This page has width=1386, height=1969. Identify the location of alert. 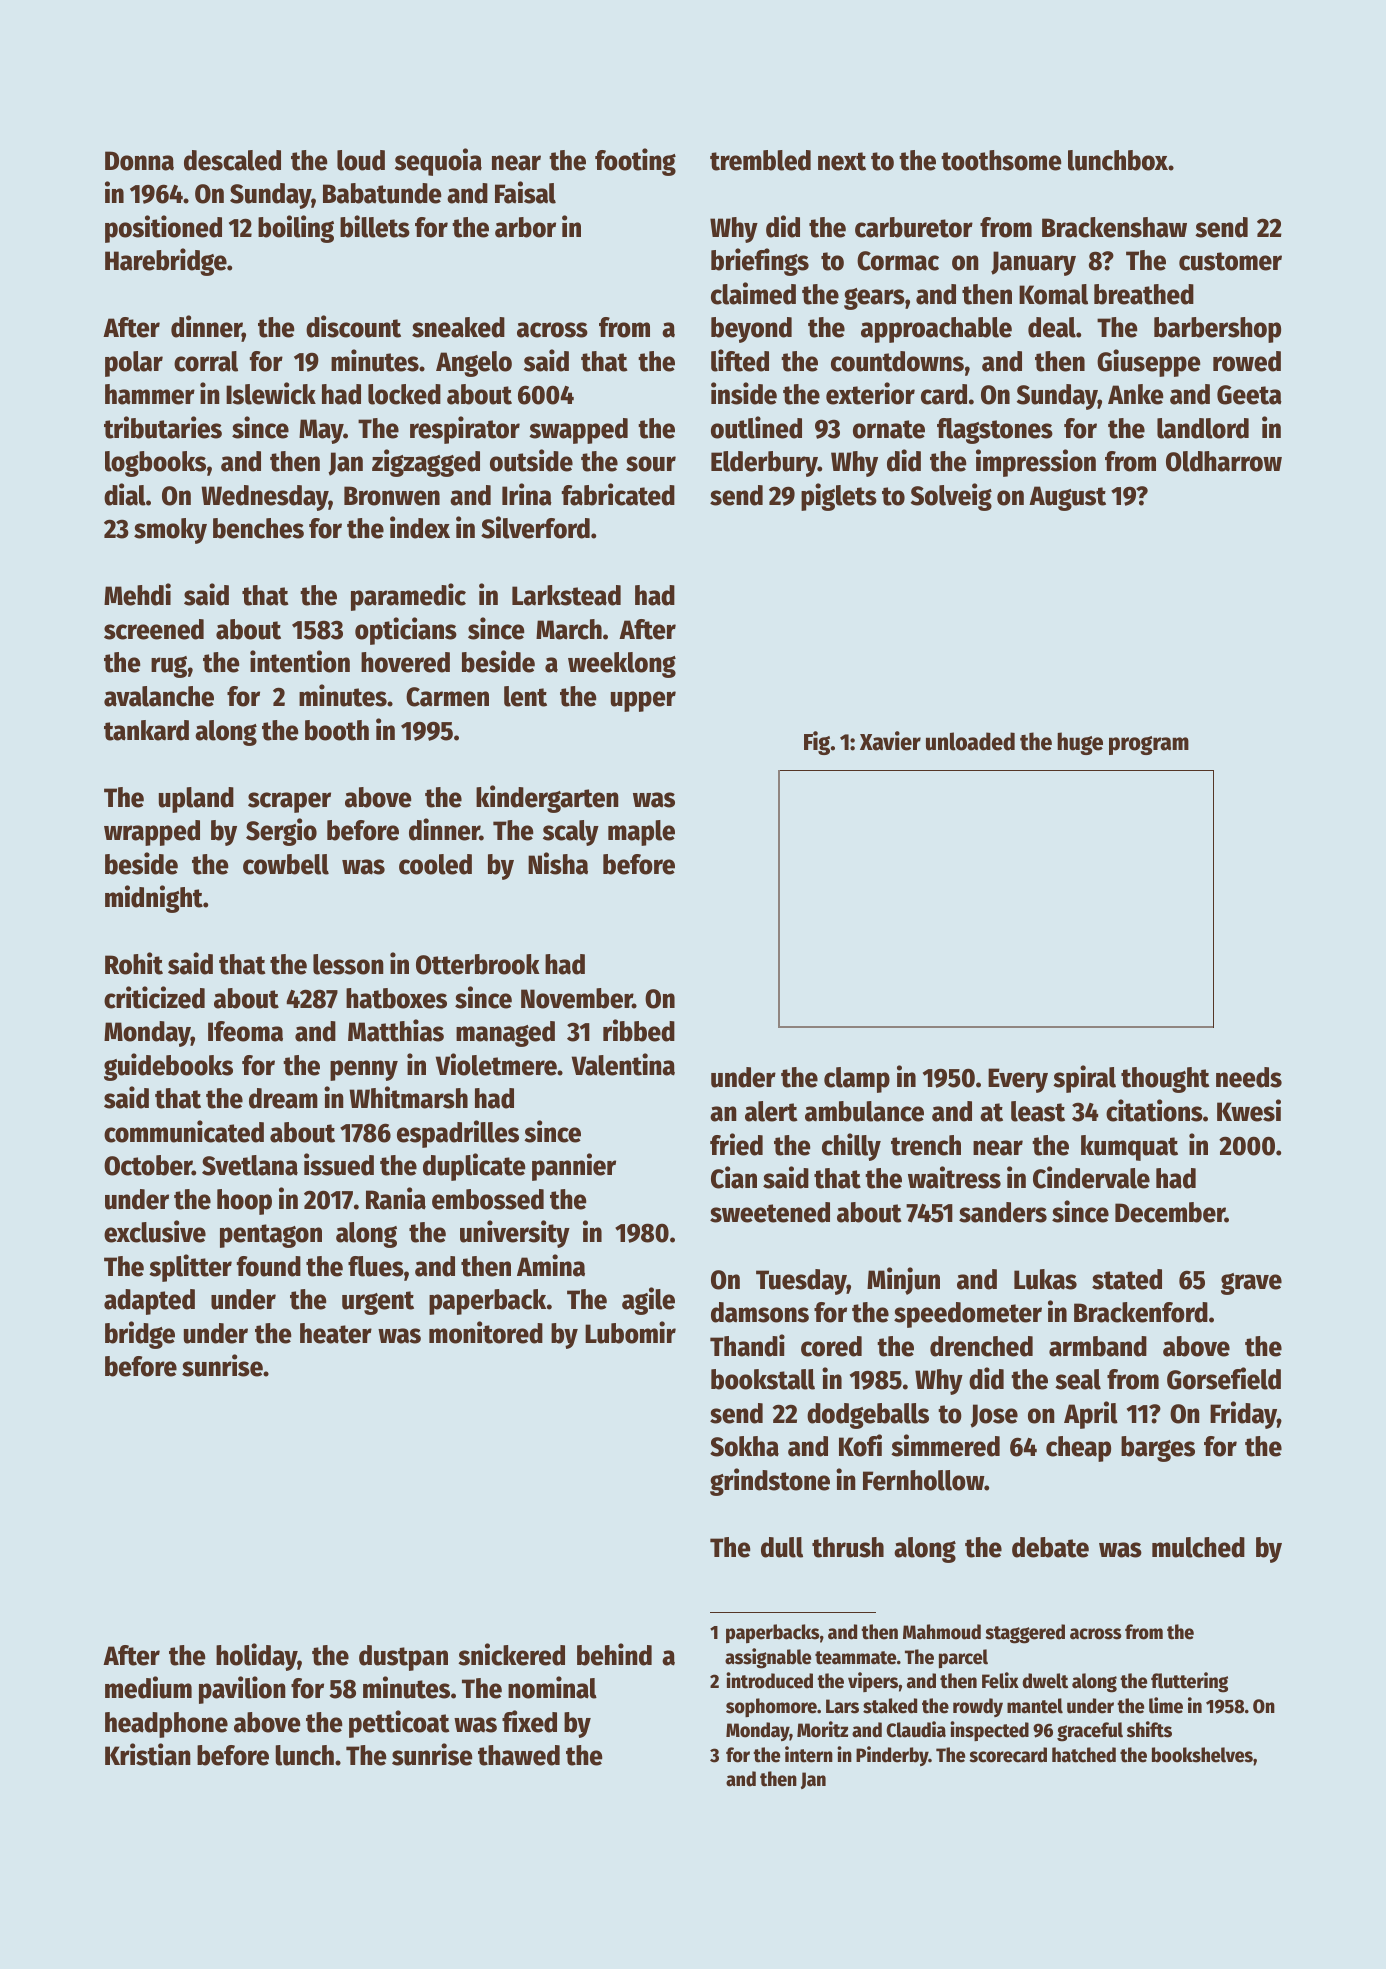
(771, 1111).
